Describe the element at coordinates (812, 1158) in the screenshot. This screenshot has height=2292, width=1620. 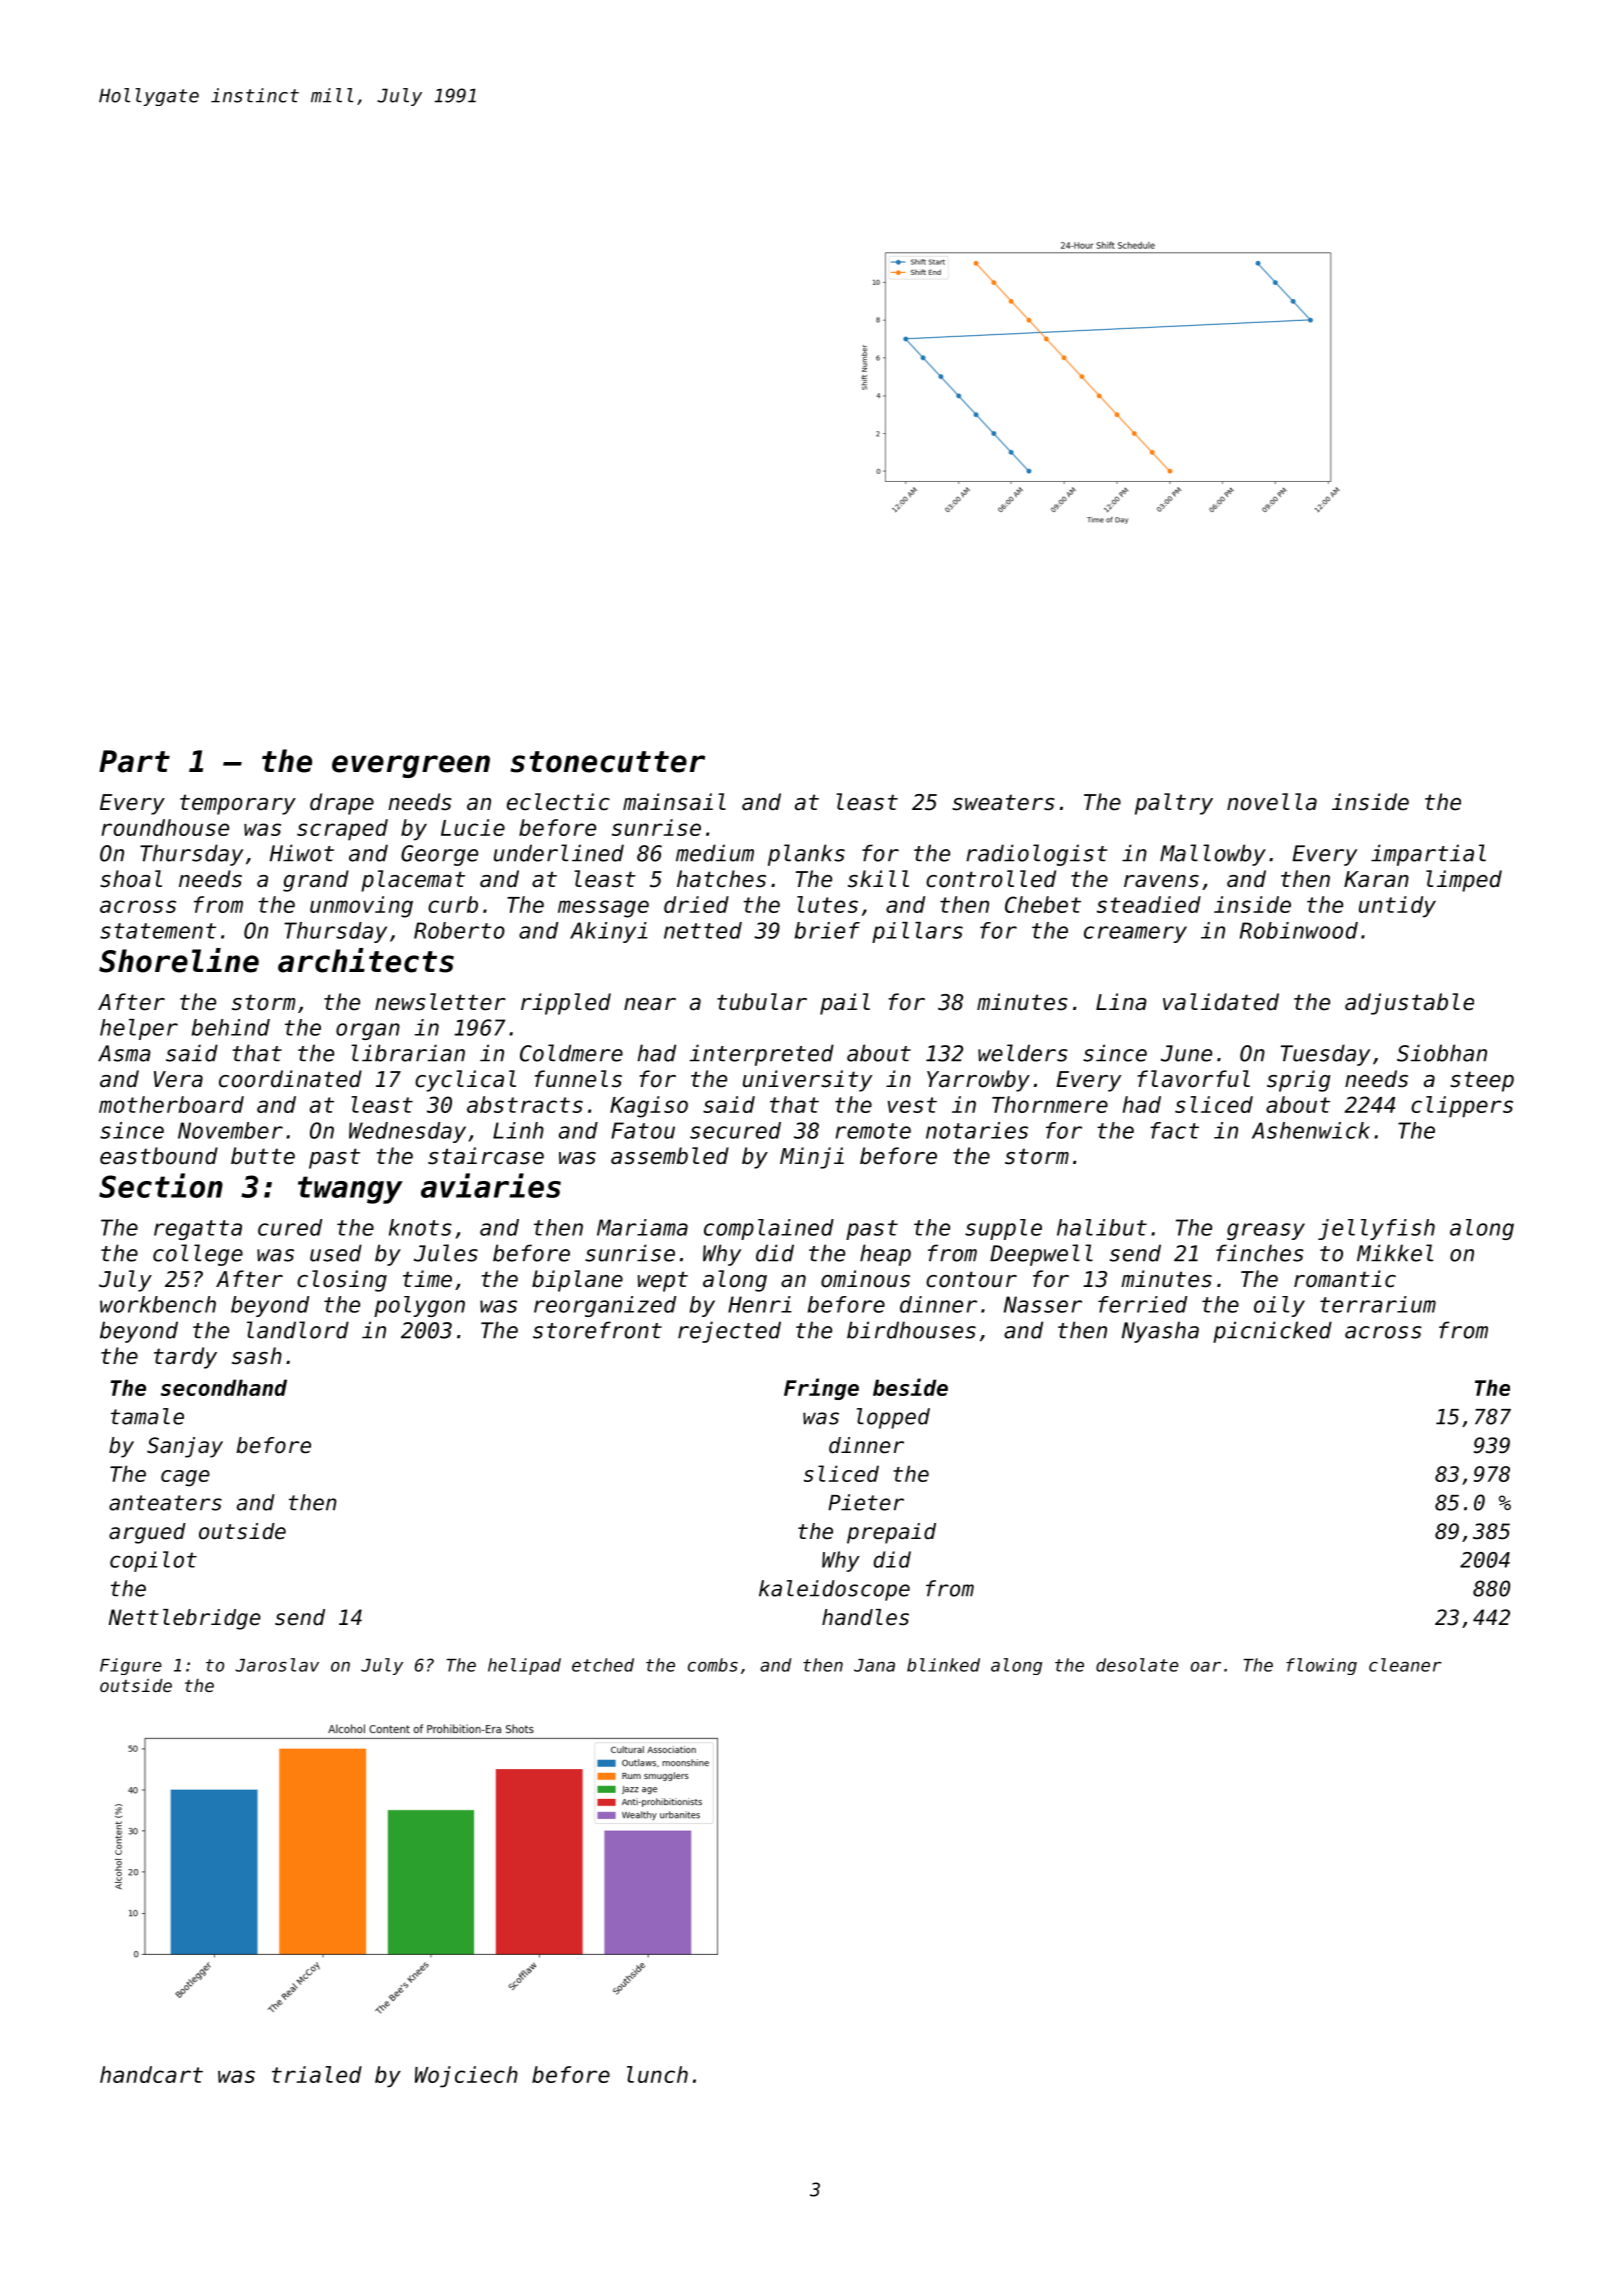
I see `Minji` at that location.
